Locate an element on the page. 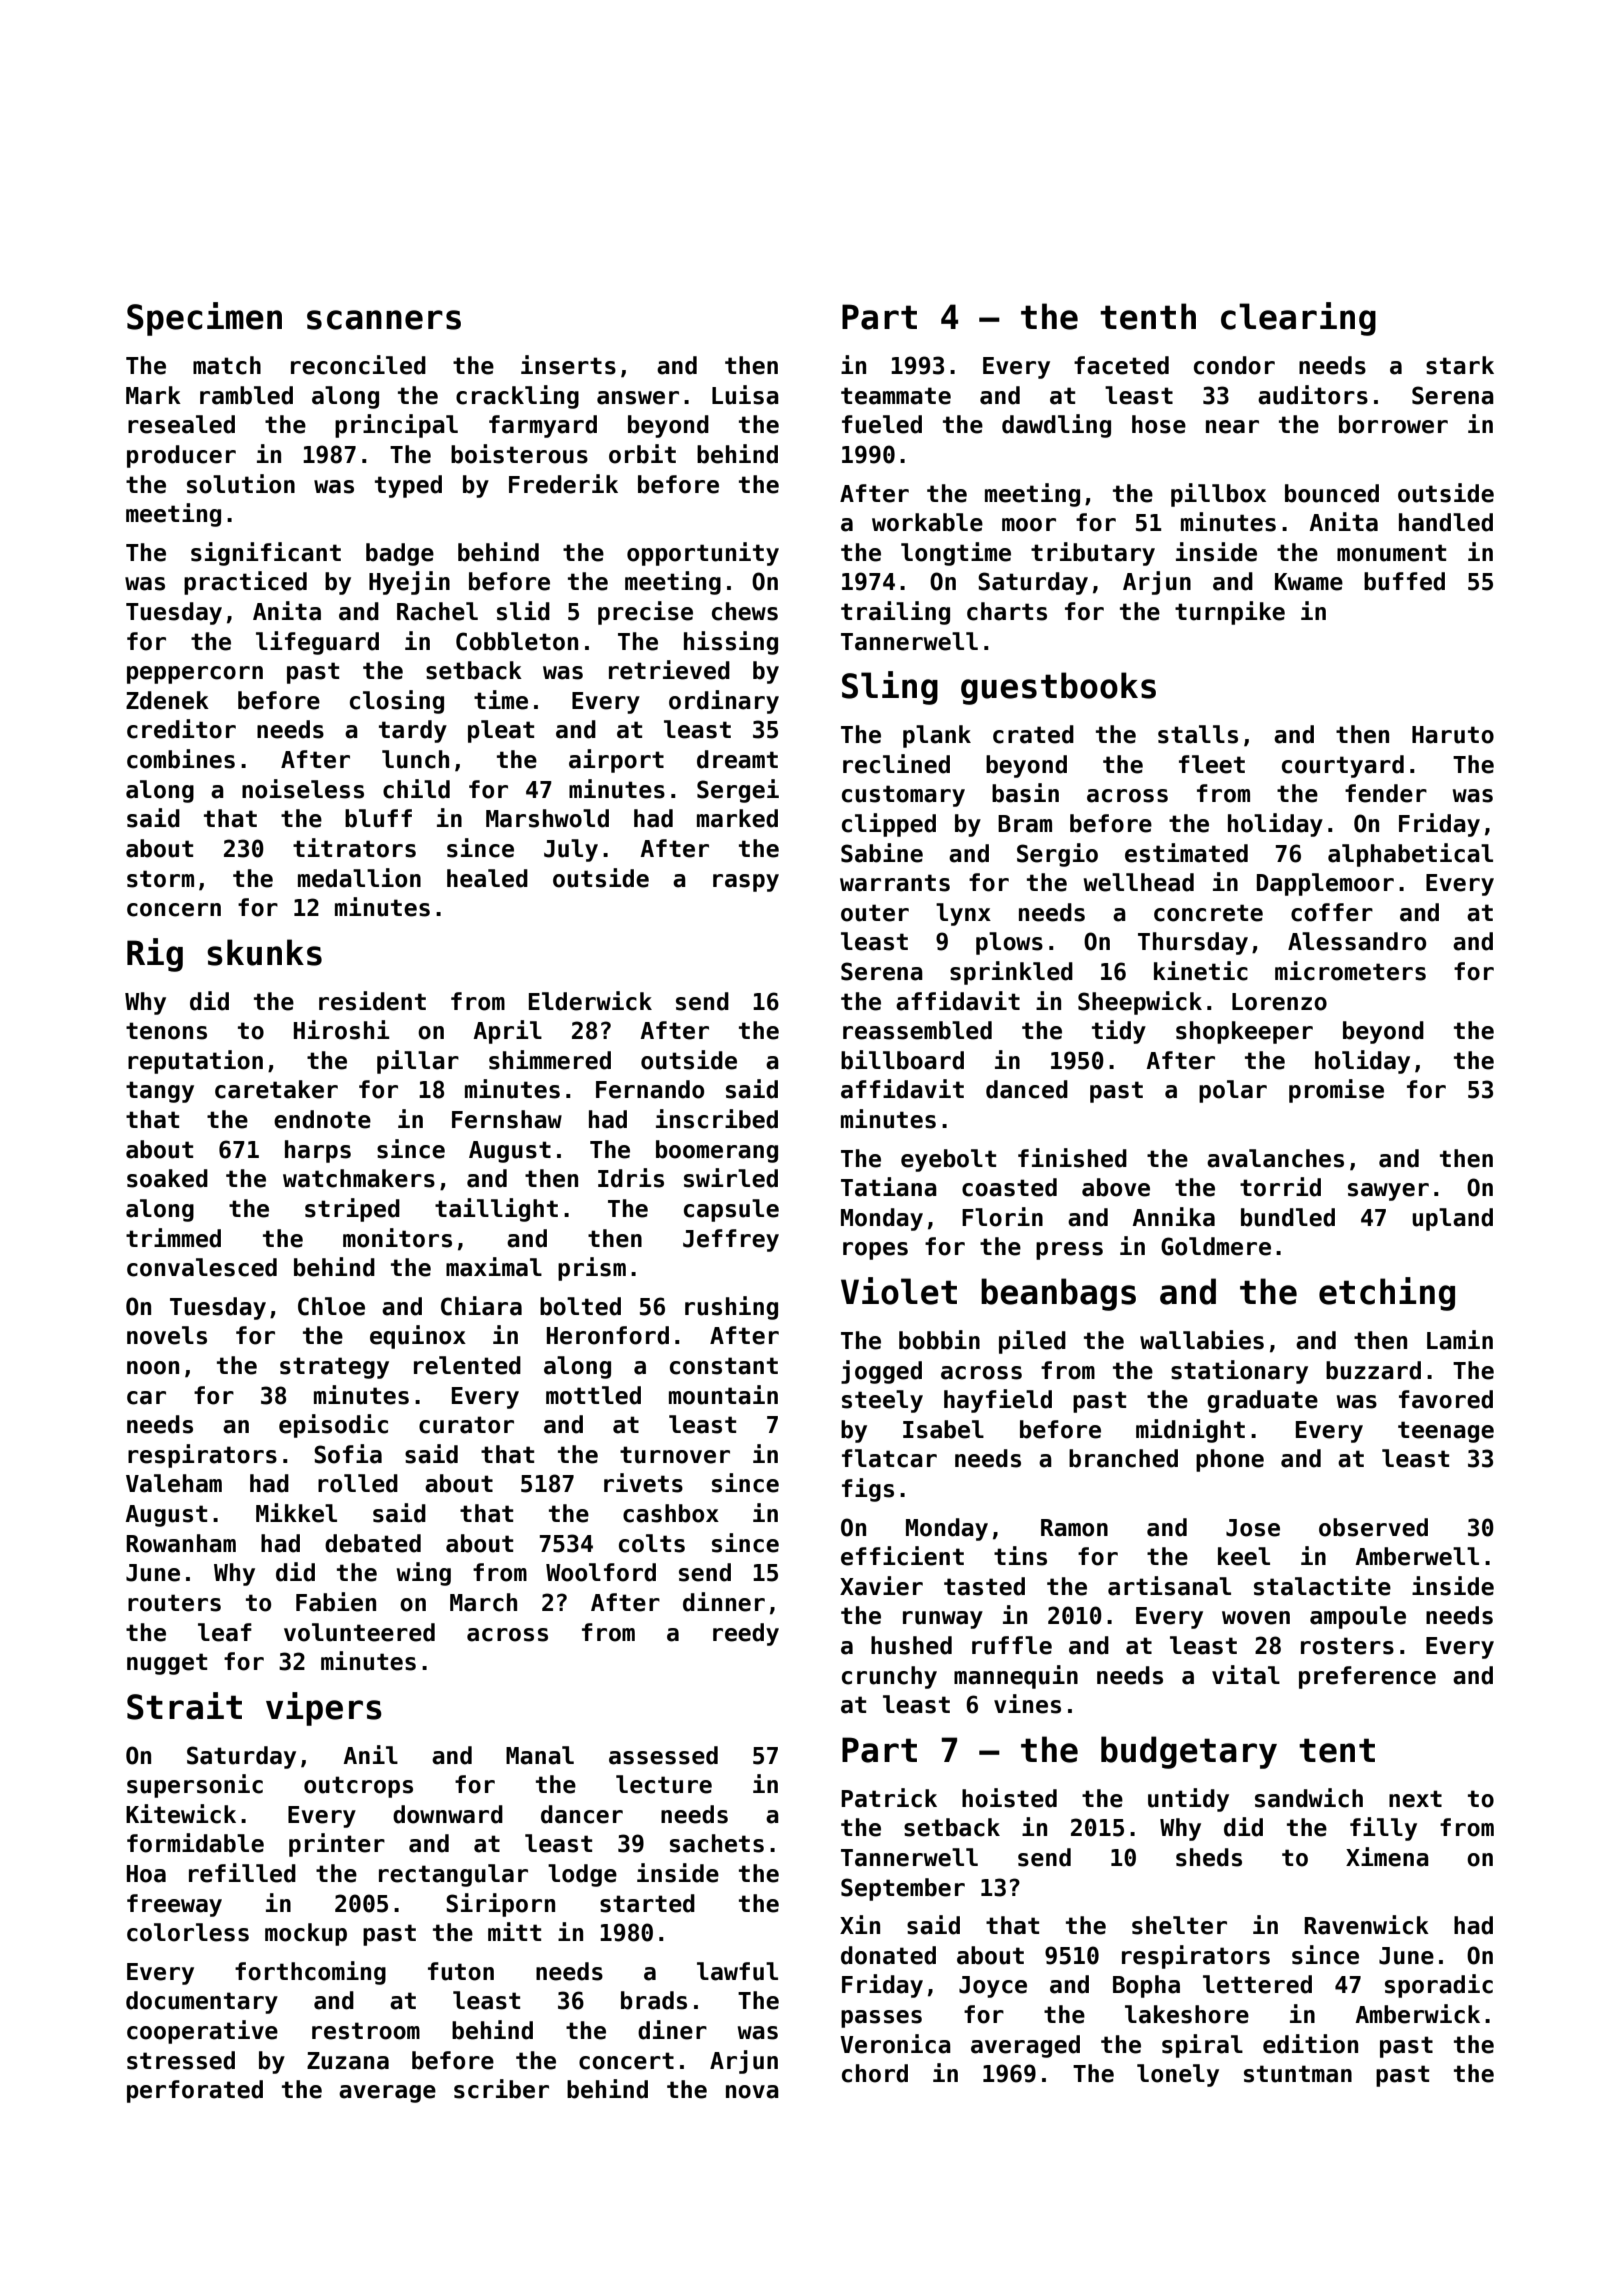  Patrick is located at coordinates (889, 1798).
